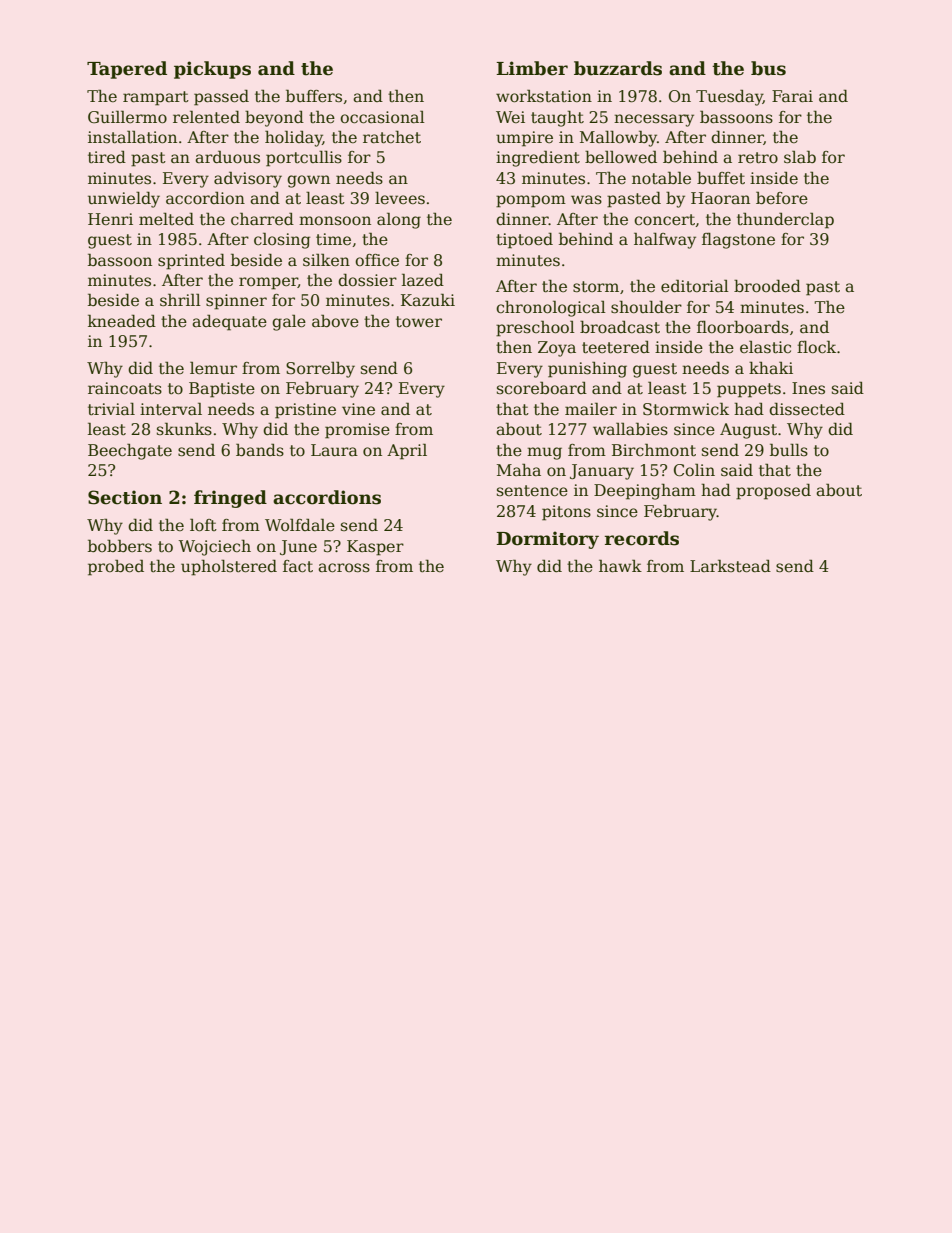  I want to click on Farai, so click(792, 96).
